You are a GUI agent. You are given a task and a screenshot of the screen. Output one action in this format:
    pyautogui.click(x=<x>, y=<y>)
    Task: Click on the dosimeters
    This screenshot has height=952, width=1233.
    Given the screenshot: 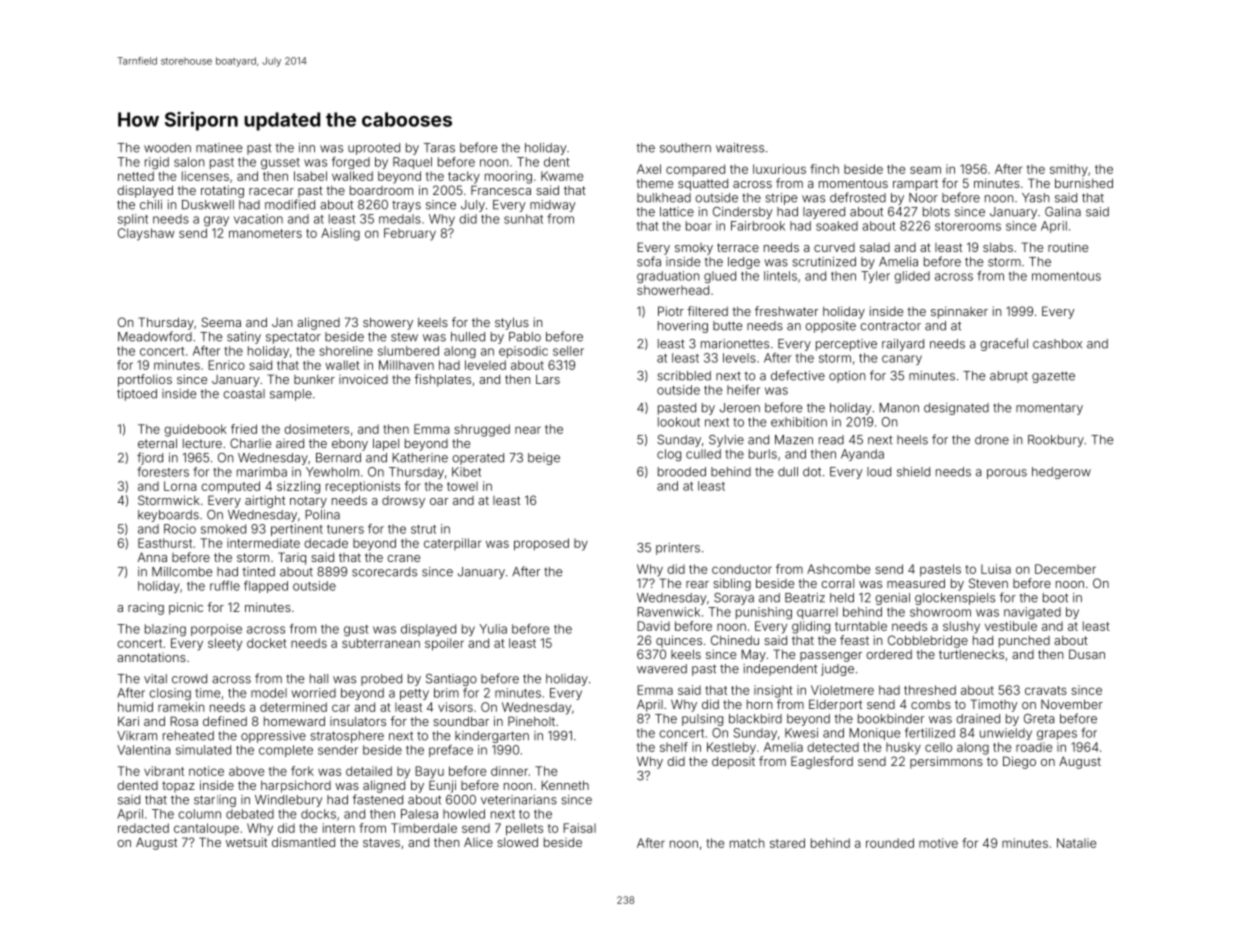 What is the action you would take?
    pyautogui.click(x=316, y=429)
